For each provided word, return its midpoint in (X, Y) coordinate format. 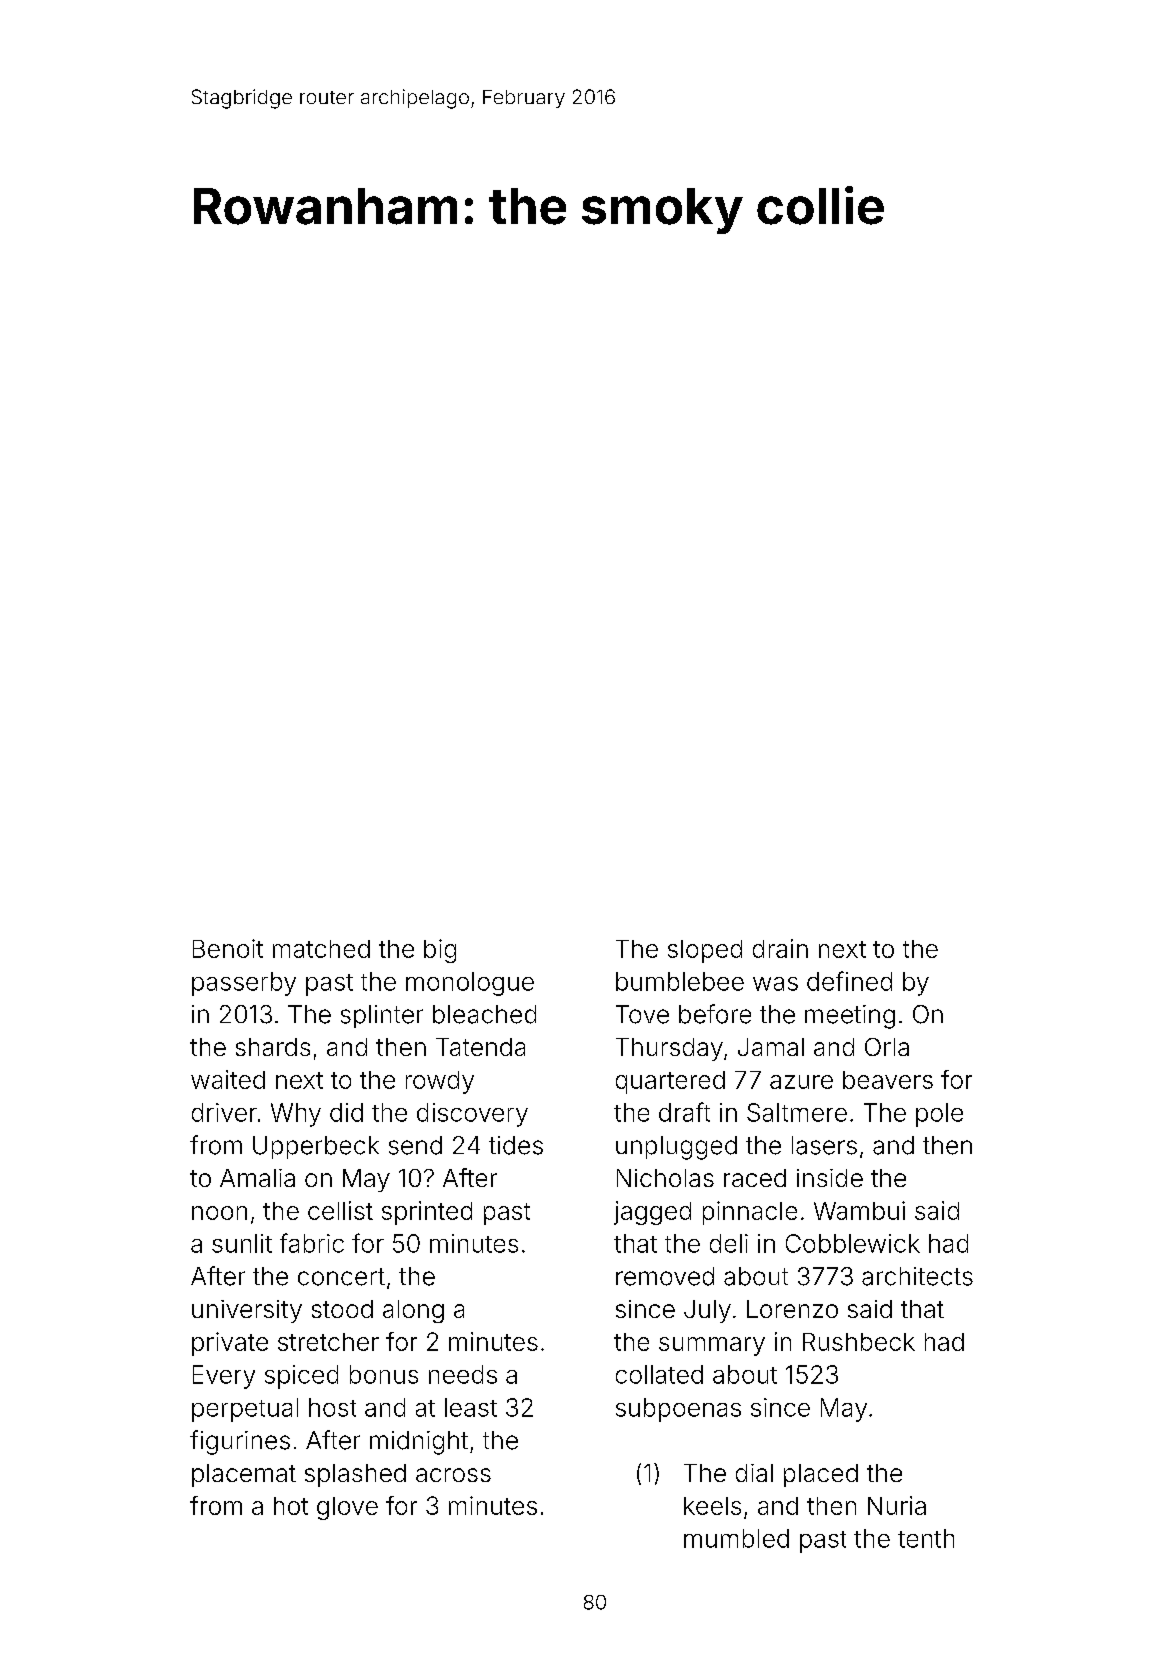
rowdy (440, 1082)
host (332, 1407)
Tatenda (480, 1047)
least (471, 1407)
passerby (244, 984)
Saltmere (797, 1112)
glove (347, 1508)
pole (939, 1115)
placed (821, 1475)
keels (712, 1506)
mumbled (736, 1538)
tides (516, 1145)
